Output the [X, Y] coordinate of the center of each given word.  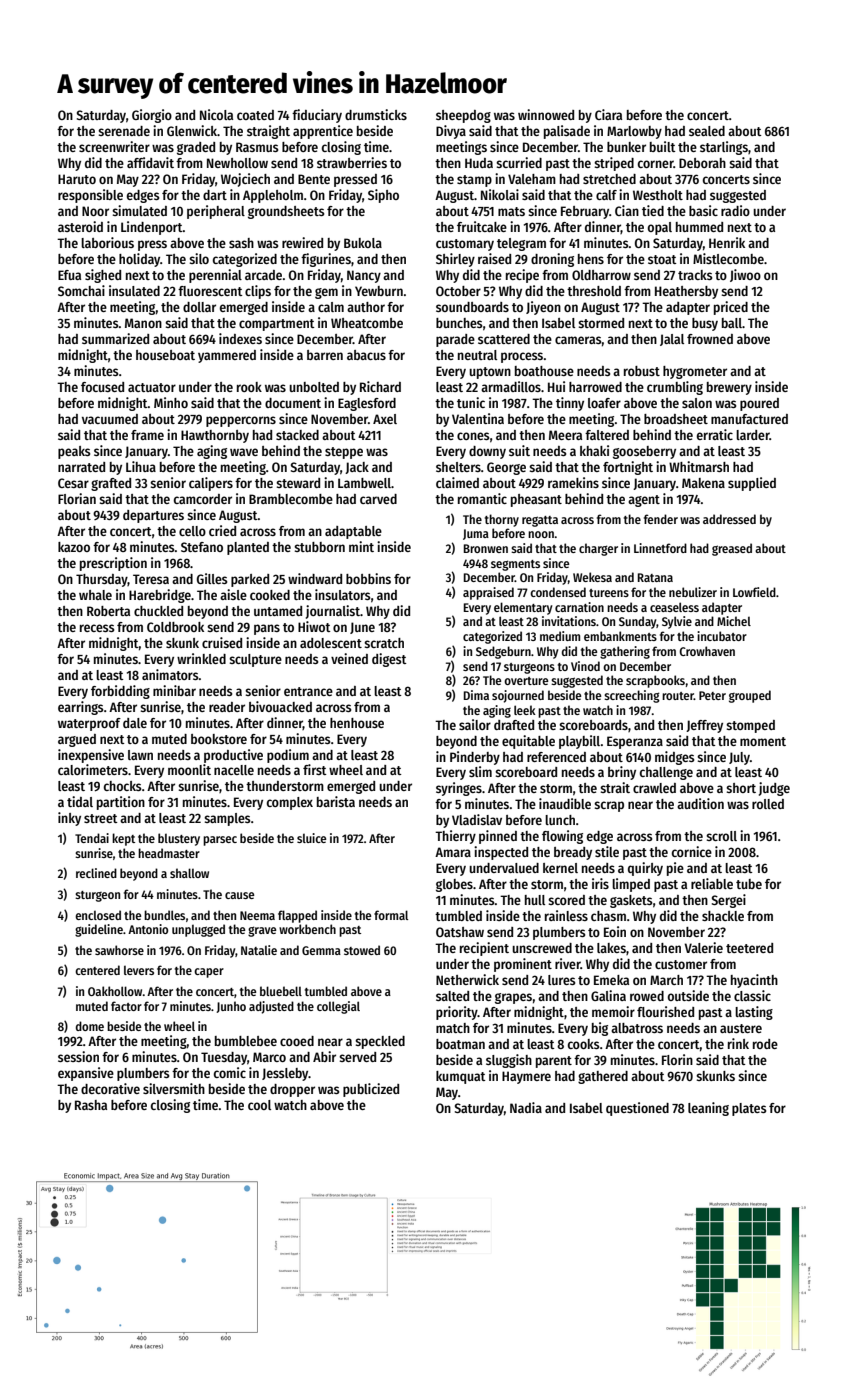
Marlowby [634, 132]
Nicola [216, 114]
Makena [703, 483]
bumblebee [246, 1041]
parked [250, 580]
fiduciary [317, 116]
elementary [523, 608]
